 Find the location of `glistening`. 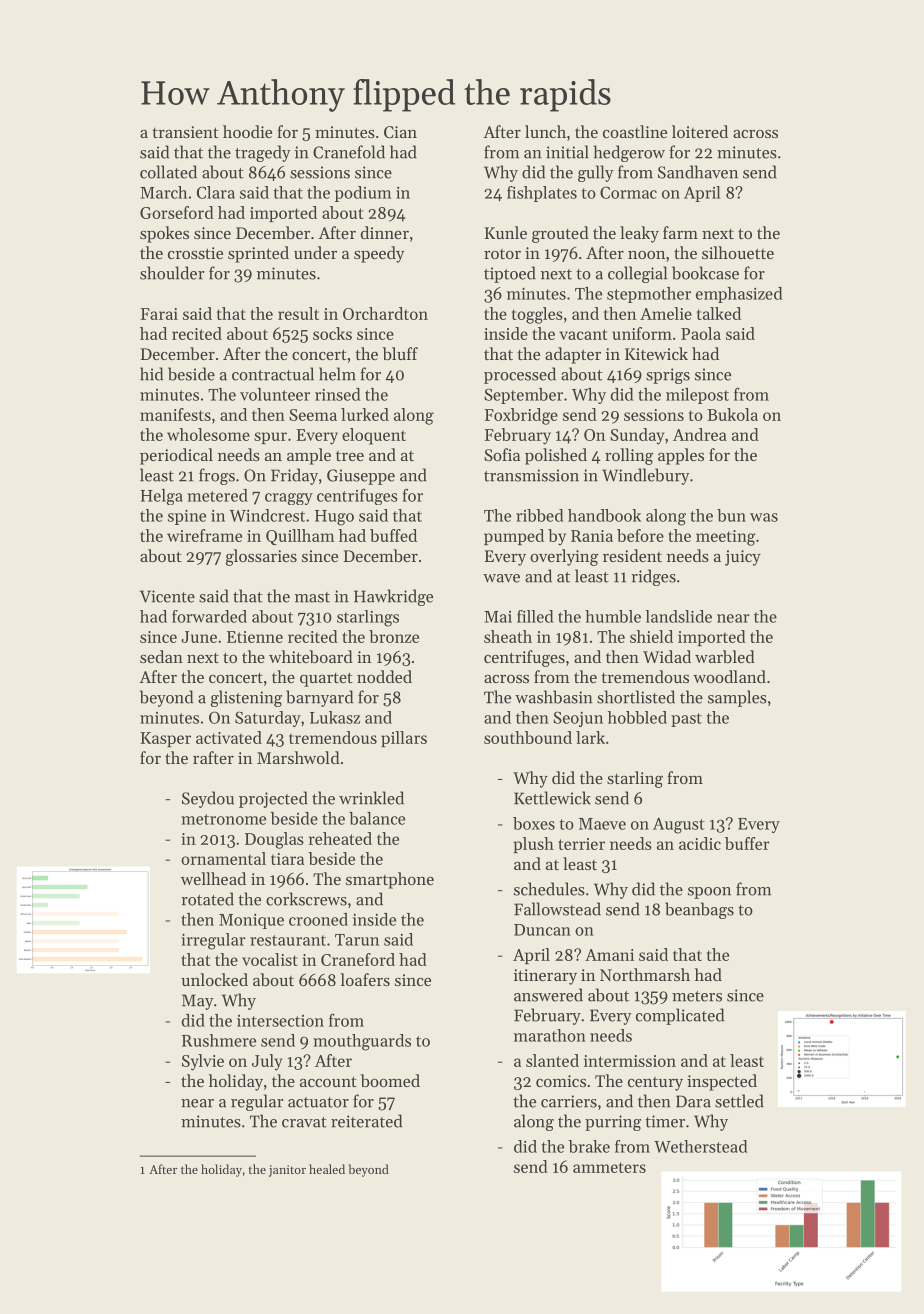

glistening is located at coordinates (246, 698).
